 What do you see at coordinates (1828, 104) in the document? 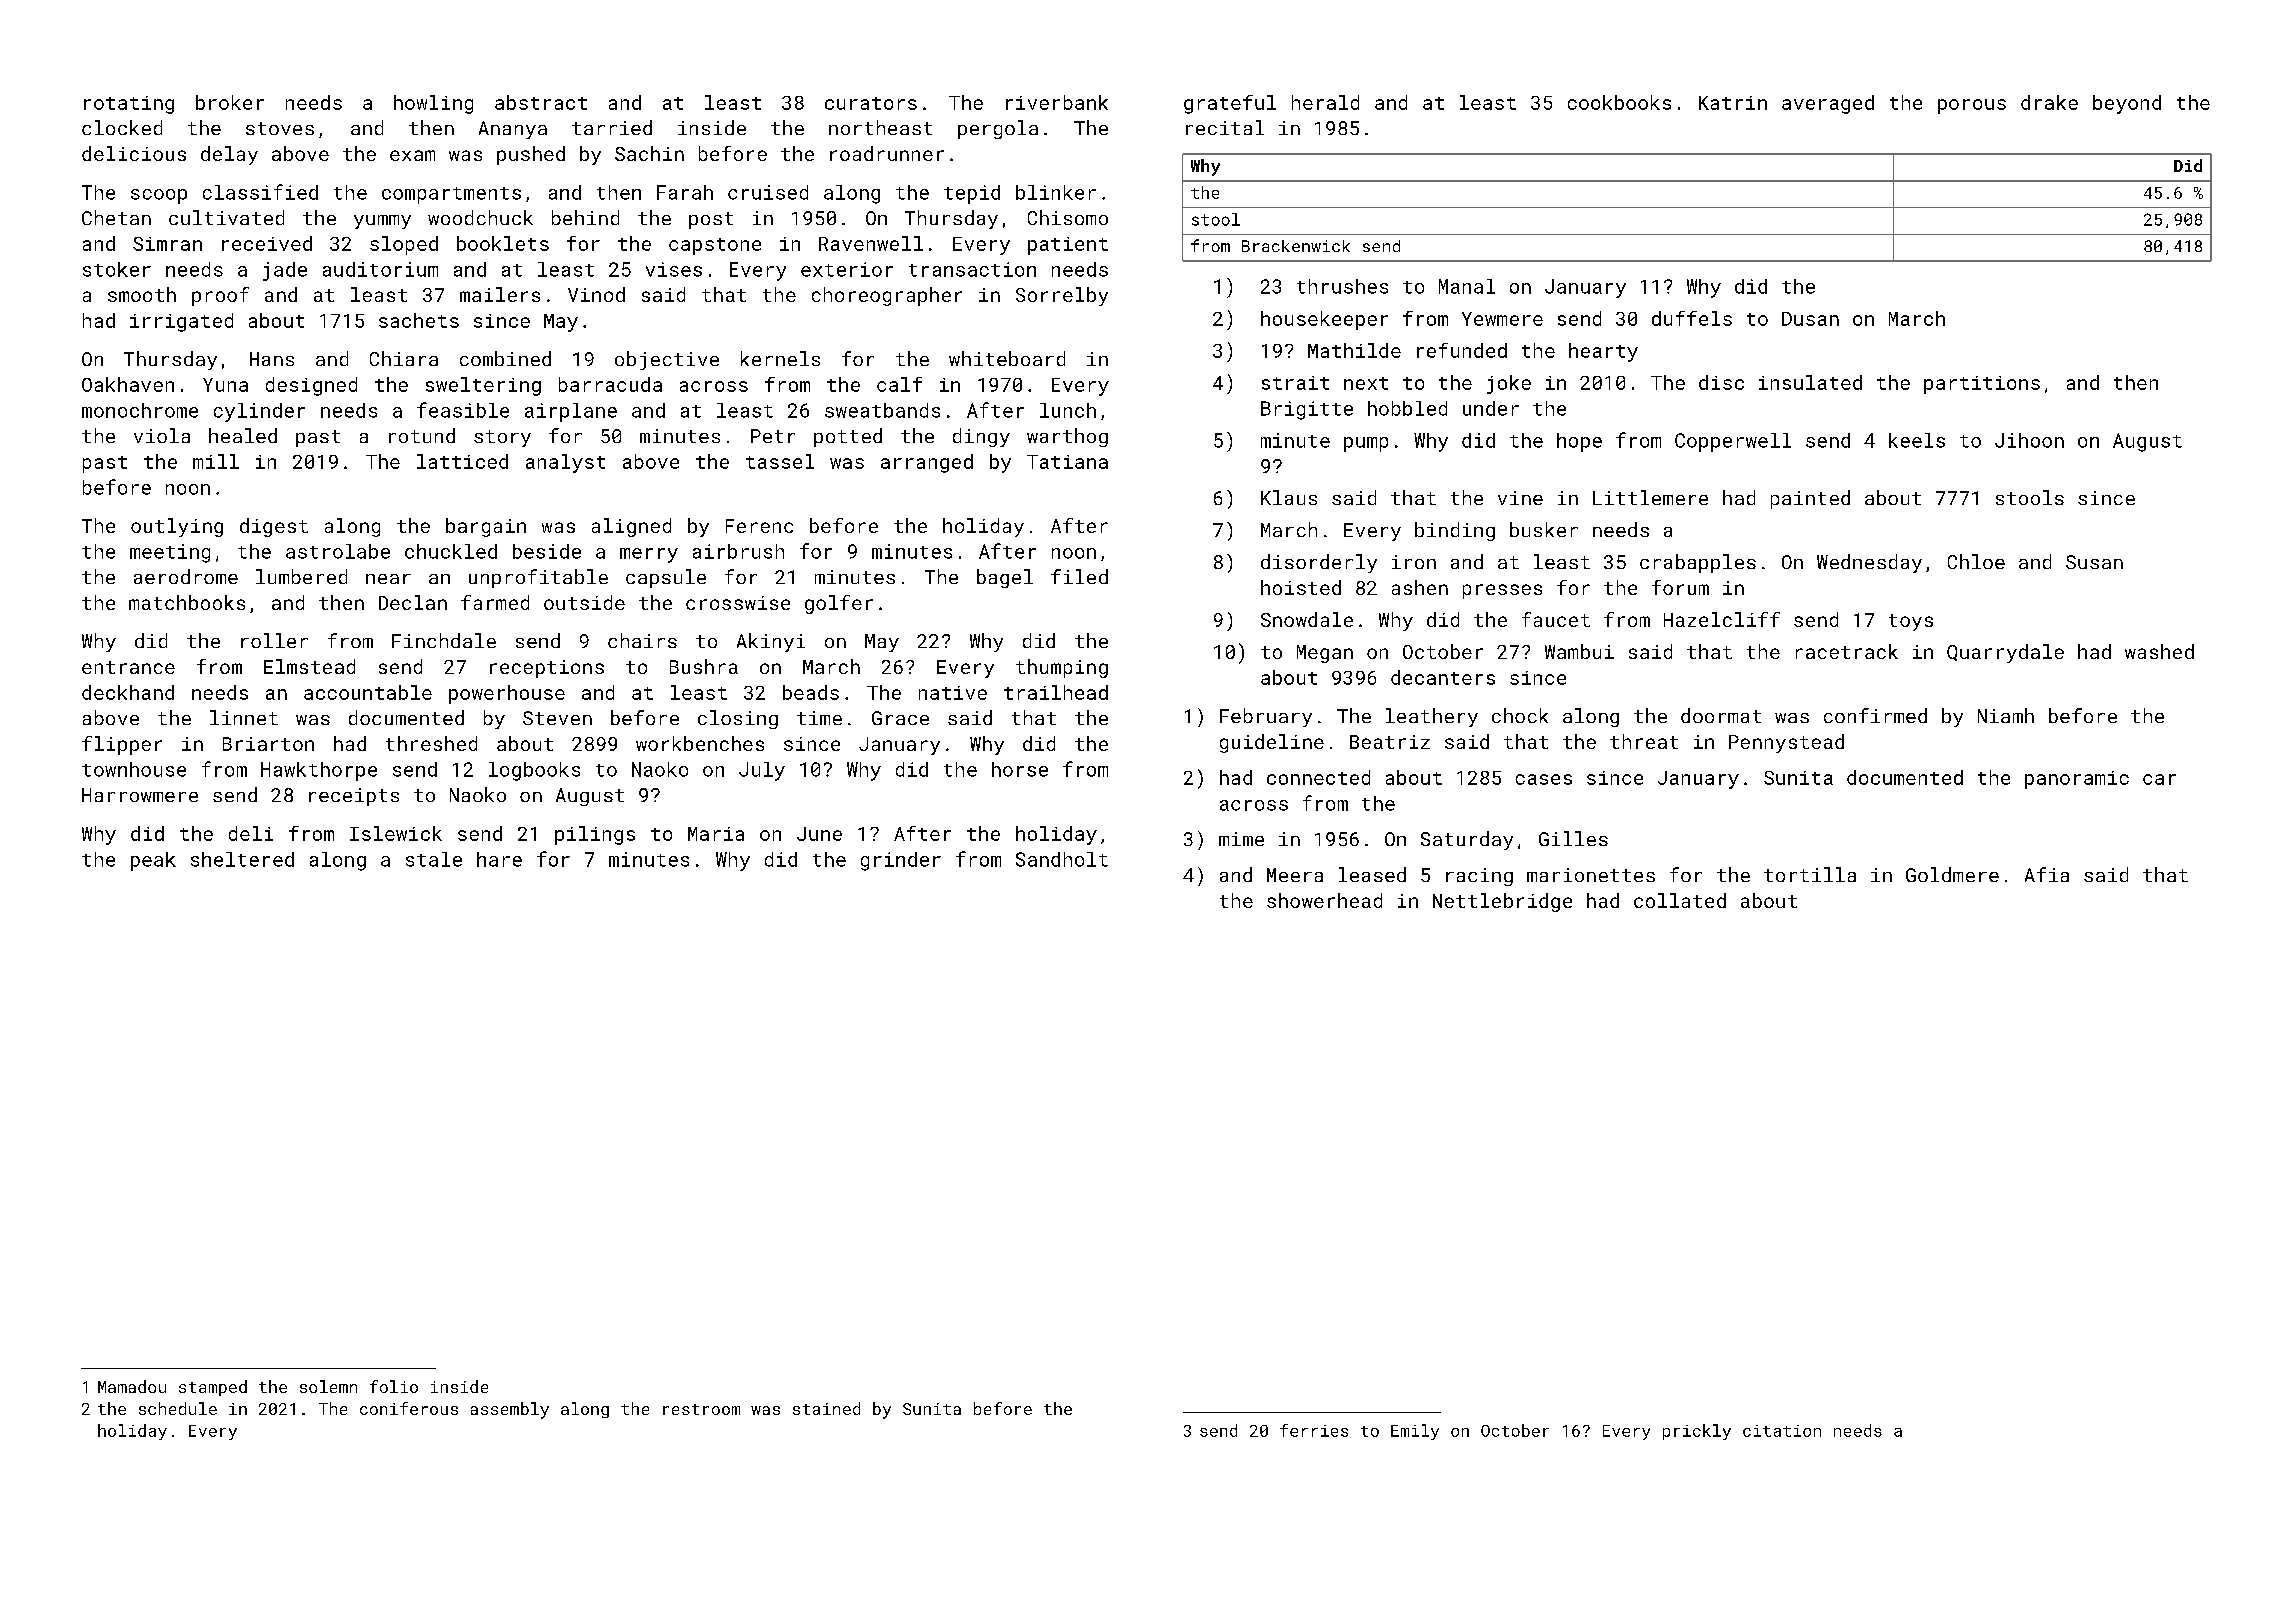
I see `averaged` at bounding box center [1828, 104].
